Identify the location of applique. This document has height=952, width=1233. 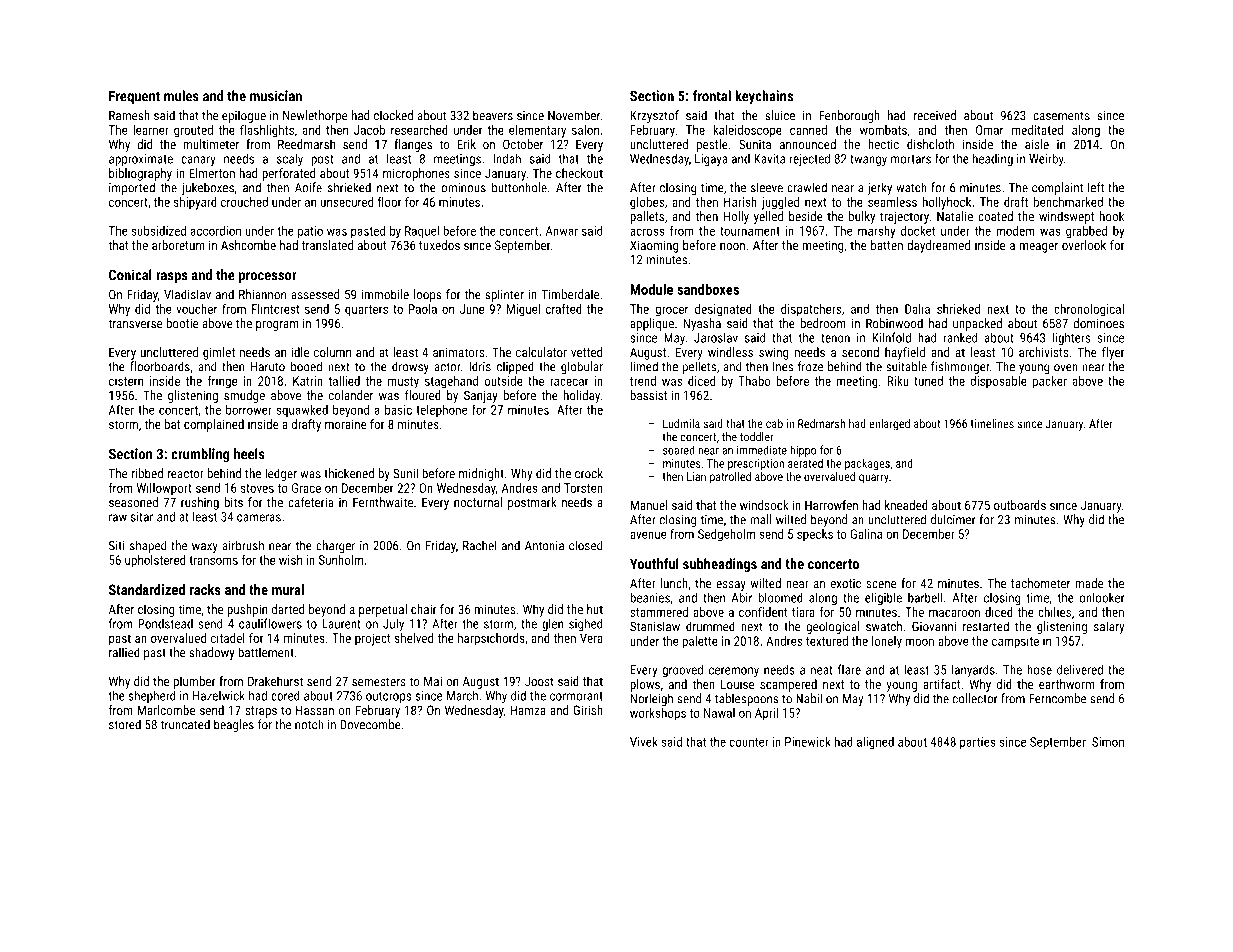
(652, 324).
